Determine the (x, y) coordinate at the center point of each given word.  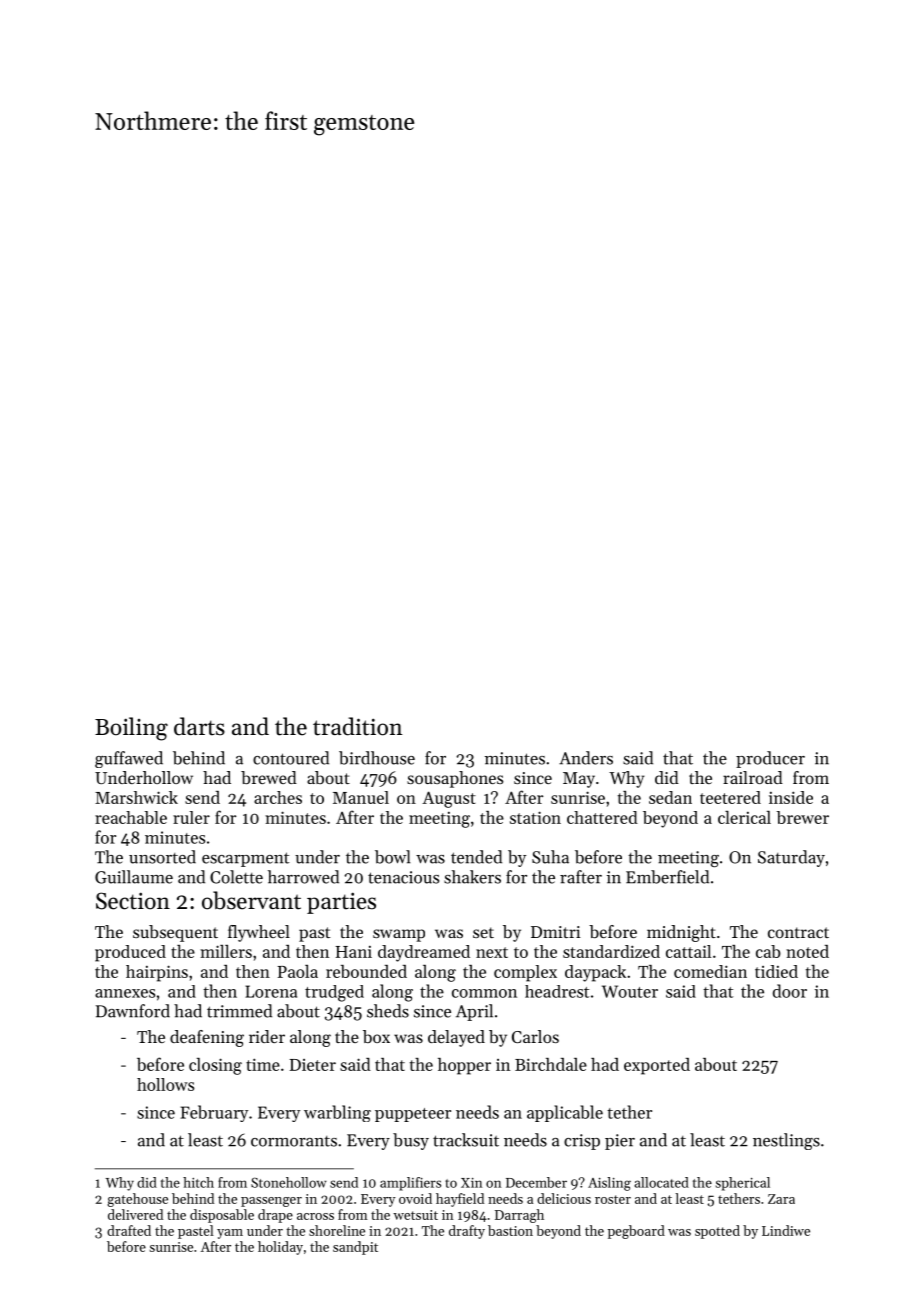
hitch (198, 1182)
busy (411, 1141)
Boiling (131, 729)
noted (807, 951)
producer (770, 759)
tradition (357, 726)
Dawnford (133, 1011)
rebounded (366, 971)
